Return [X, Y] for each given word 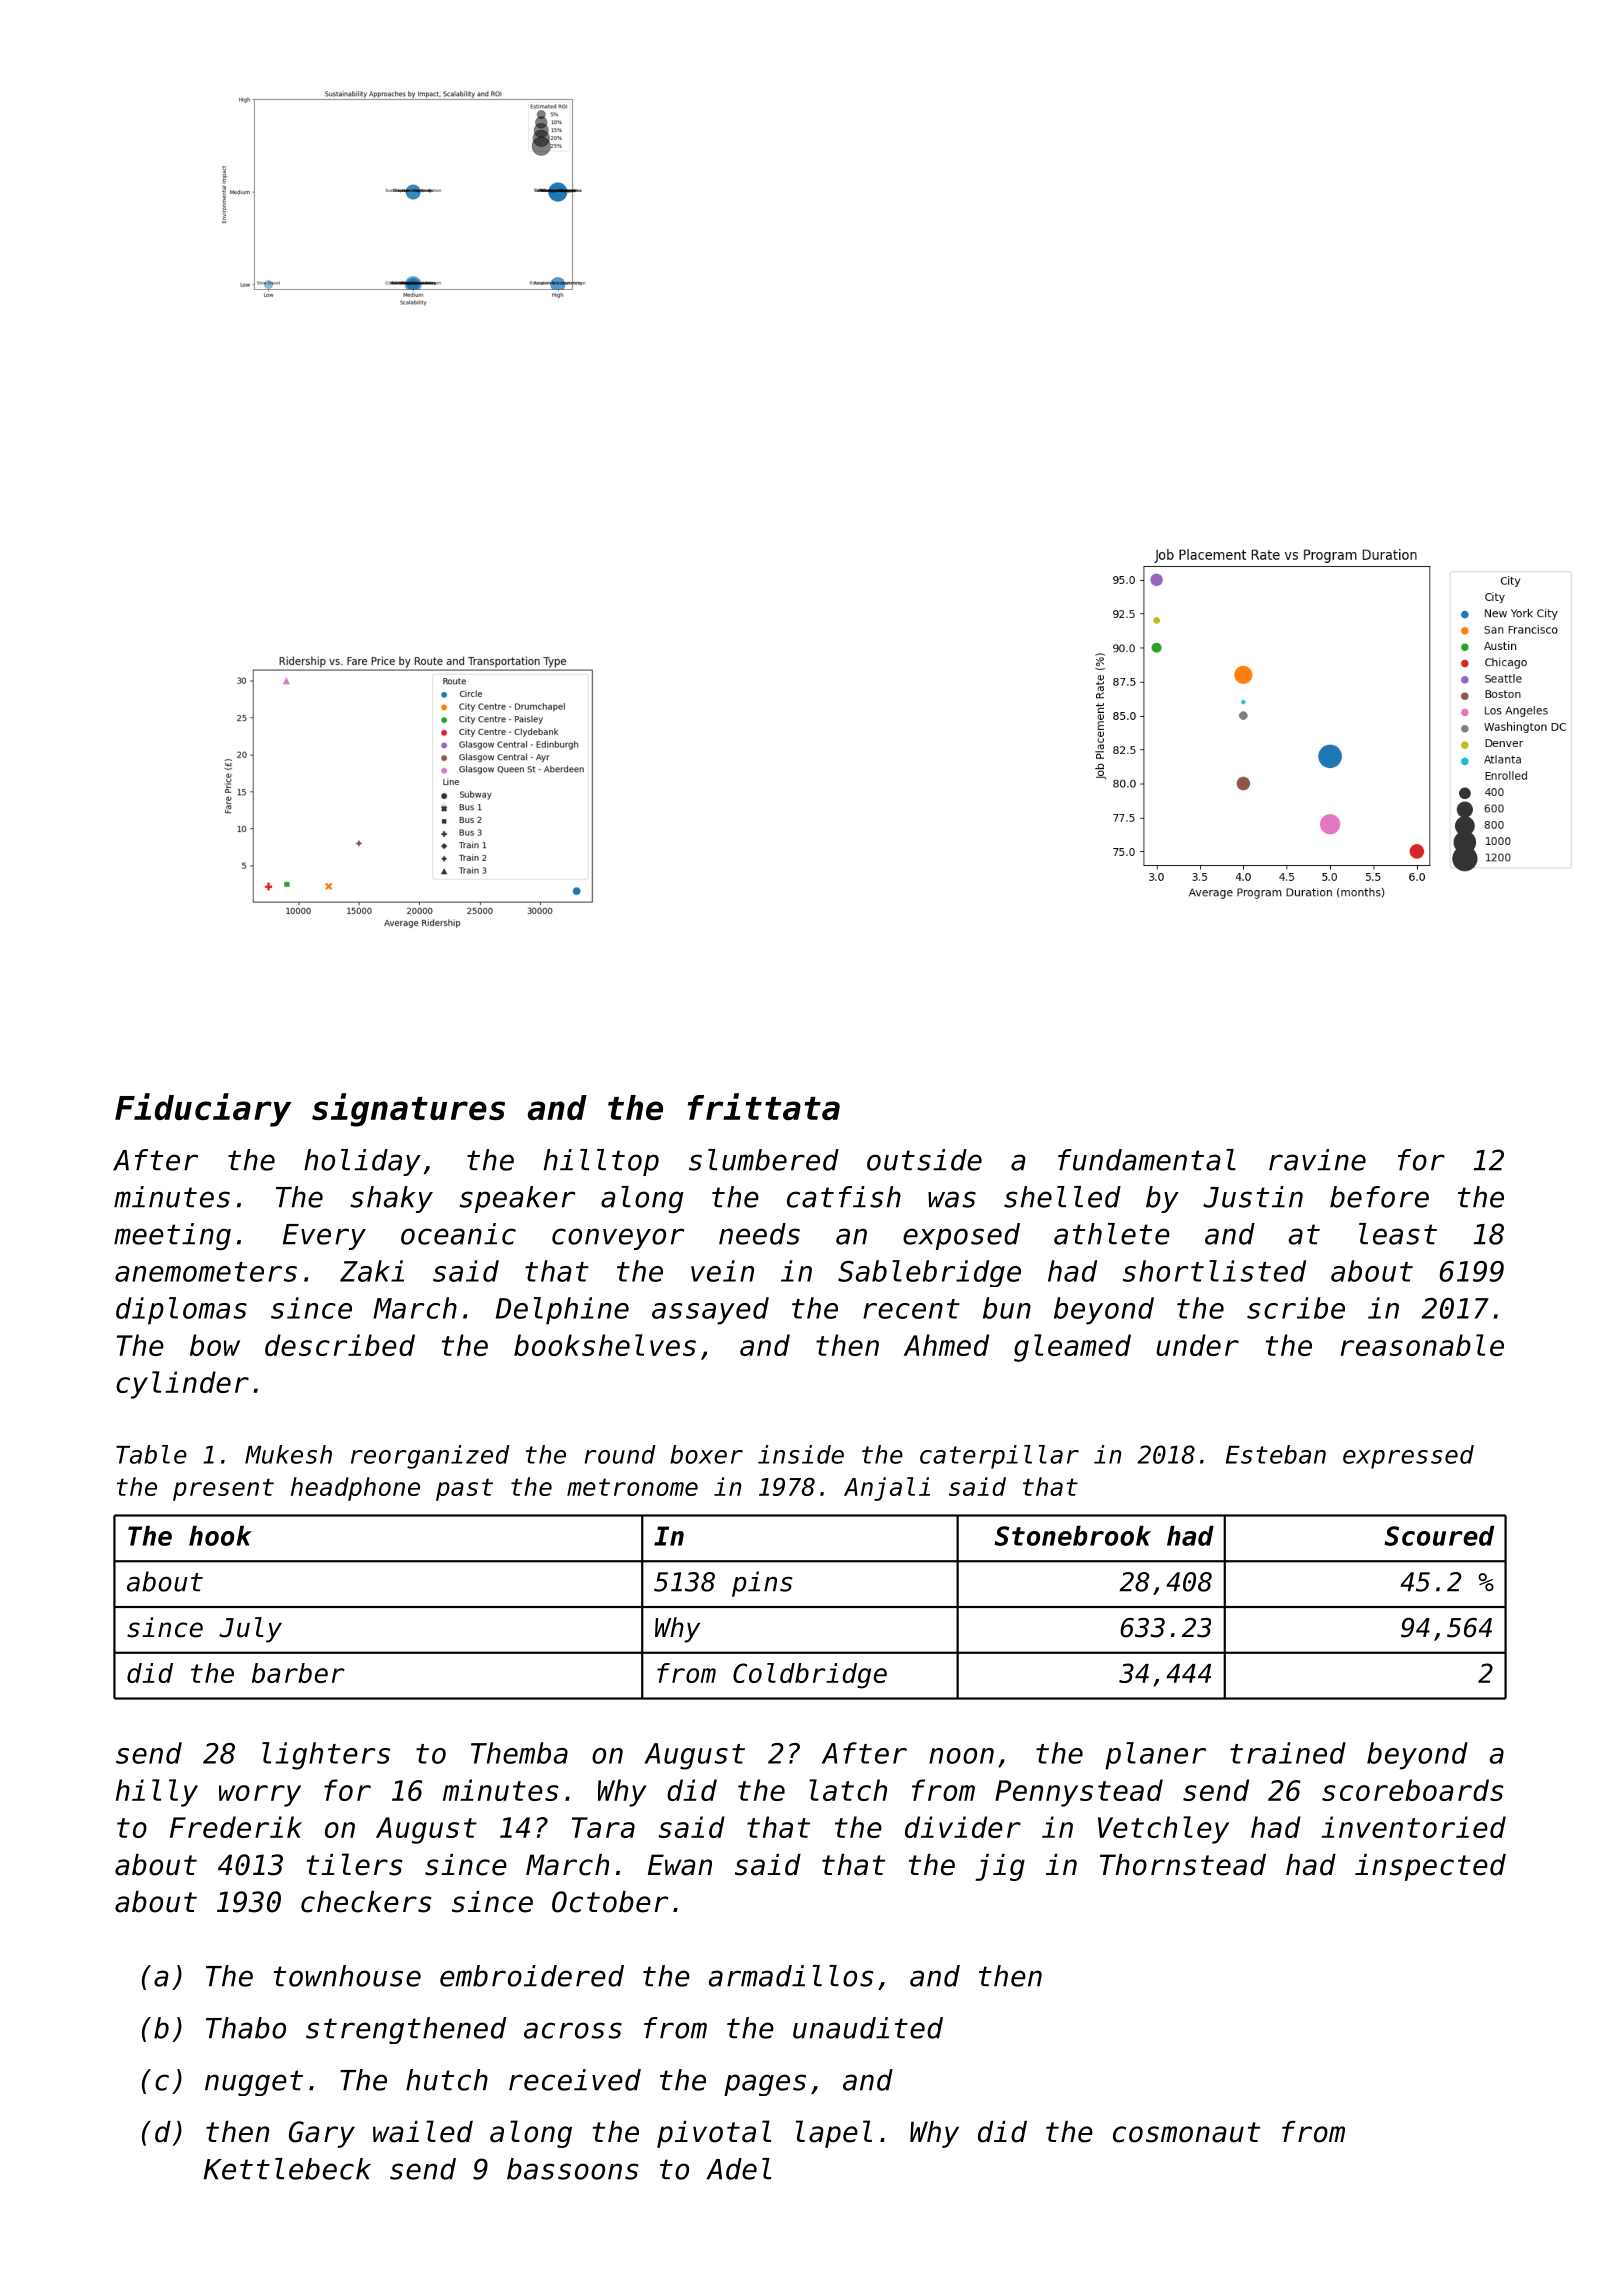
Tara [603, 1827]
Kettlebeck [287, 2169]
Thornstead [1183, 1865]
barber [298, 1673]
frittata [764, 1106]
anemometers [206, 1272]
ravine [1317, 1160]
